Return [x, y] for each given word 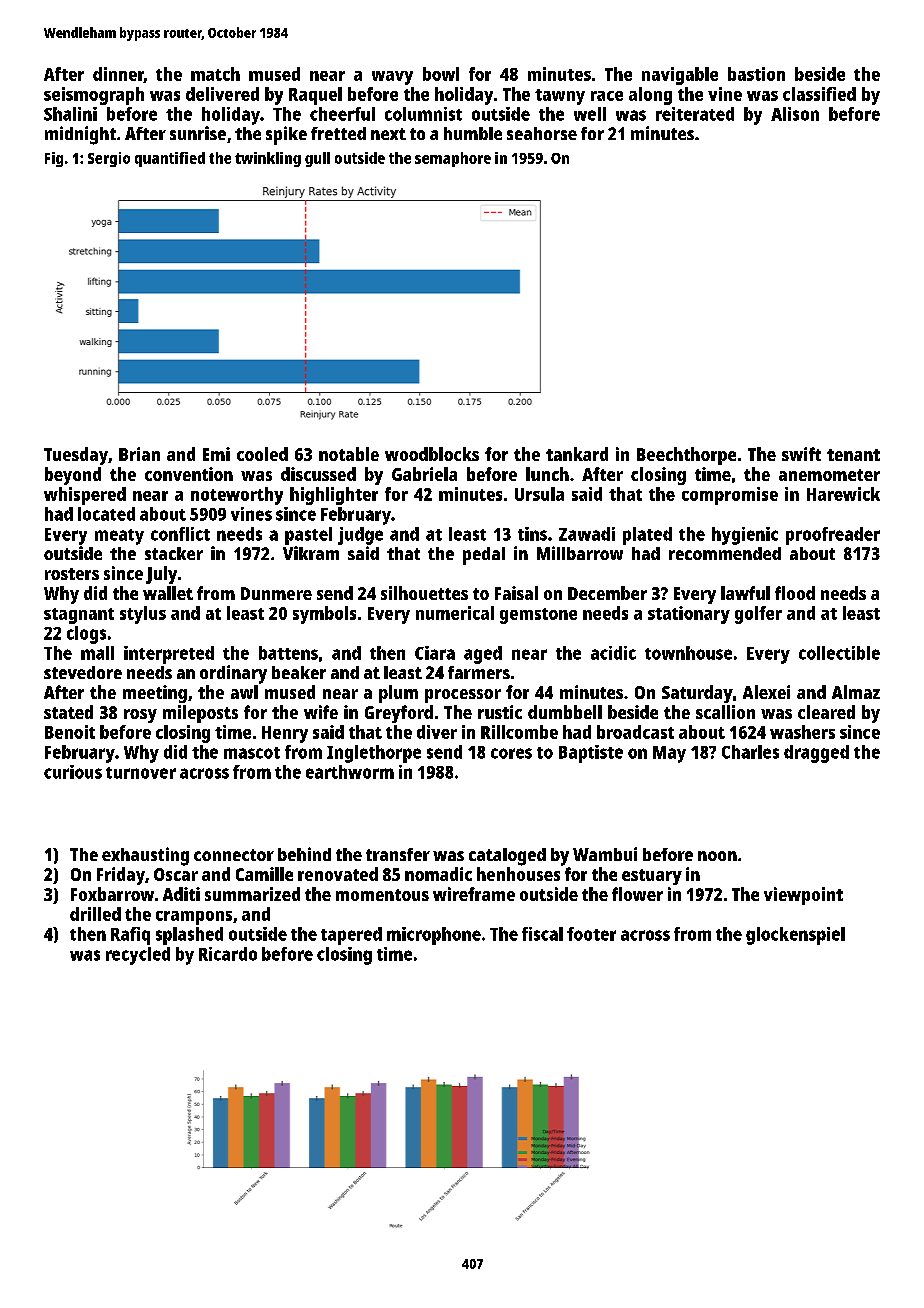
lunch [547, 474]
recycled [138, 956]
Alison [795, 114]
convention [189, 474]
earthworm [350, 772]
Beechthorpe [686, 456]
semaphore [453, 159]
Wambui [605, 854]
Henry [285, 734]
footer [591, 934]
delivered [222, 94]
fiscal [542, 934]
